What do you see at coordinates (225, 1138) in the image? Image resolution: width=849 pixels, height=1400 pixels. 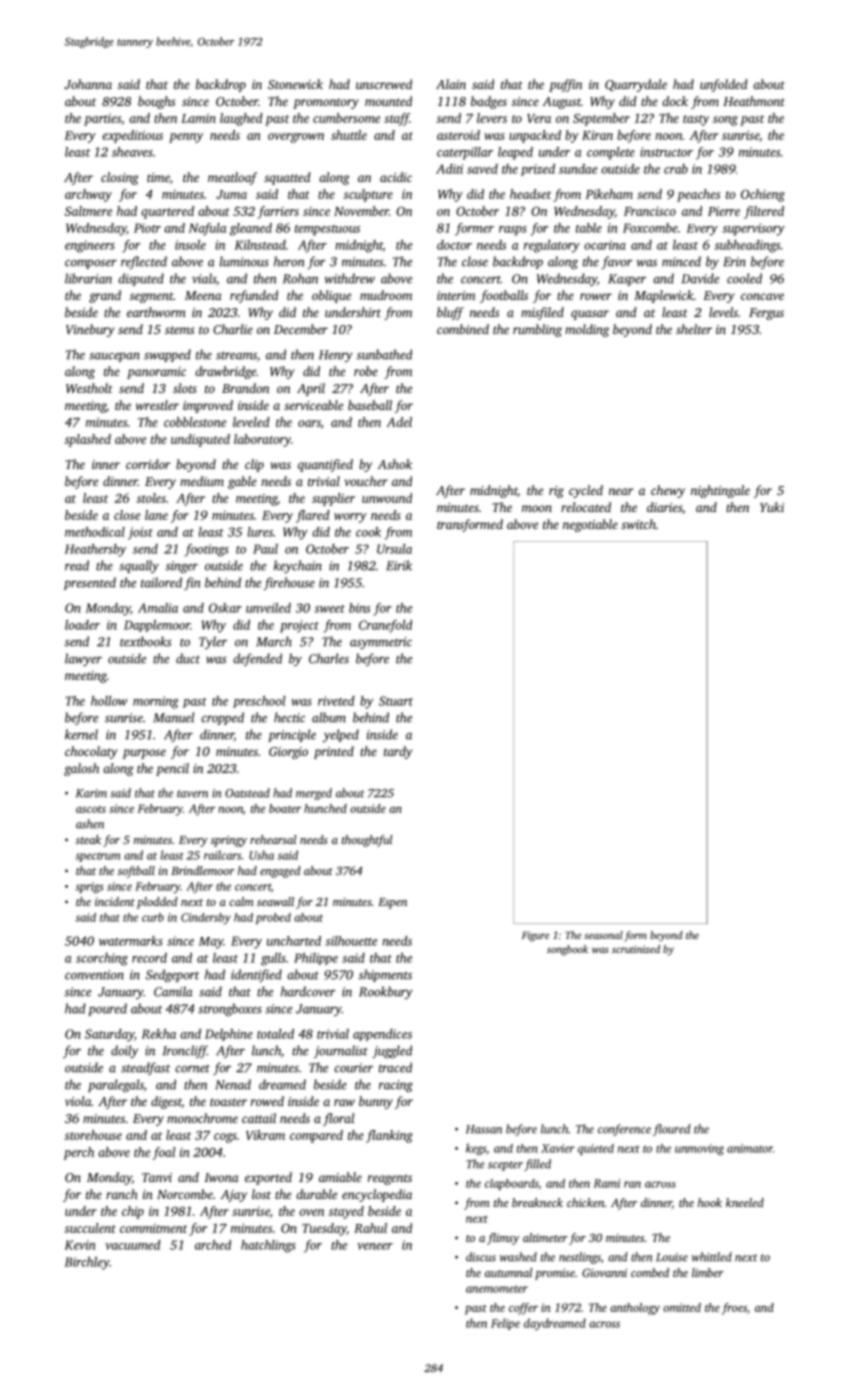 I see `cogs` at bounding box center [225, 1138].
